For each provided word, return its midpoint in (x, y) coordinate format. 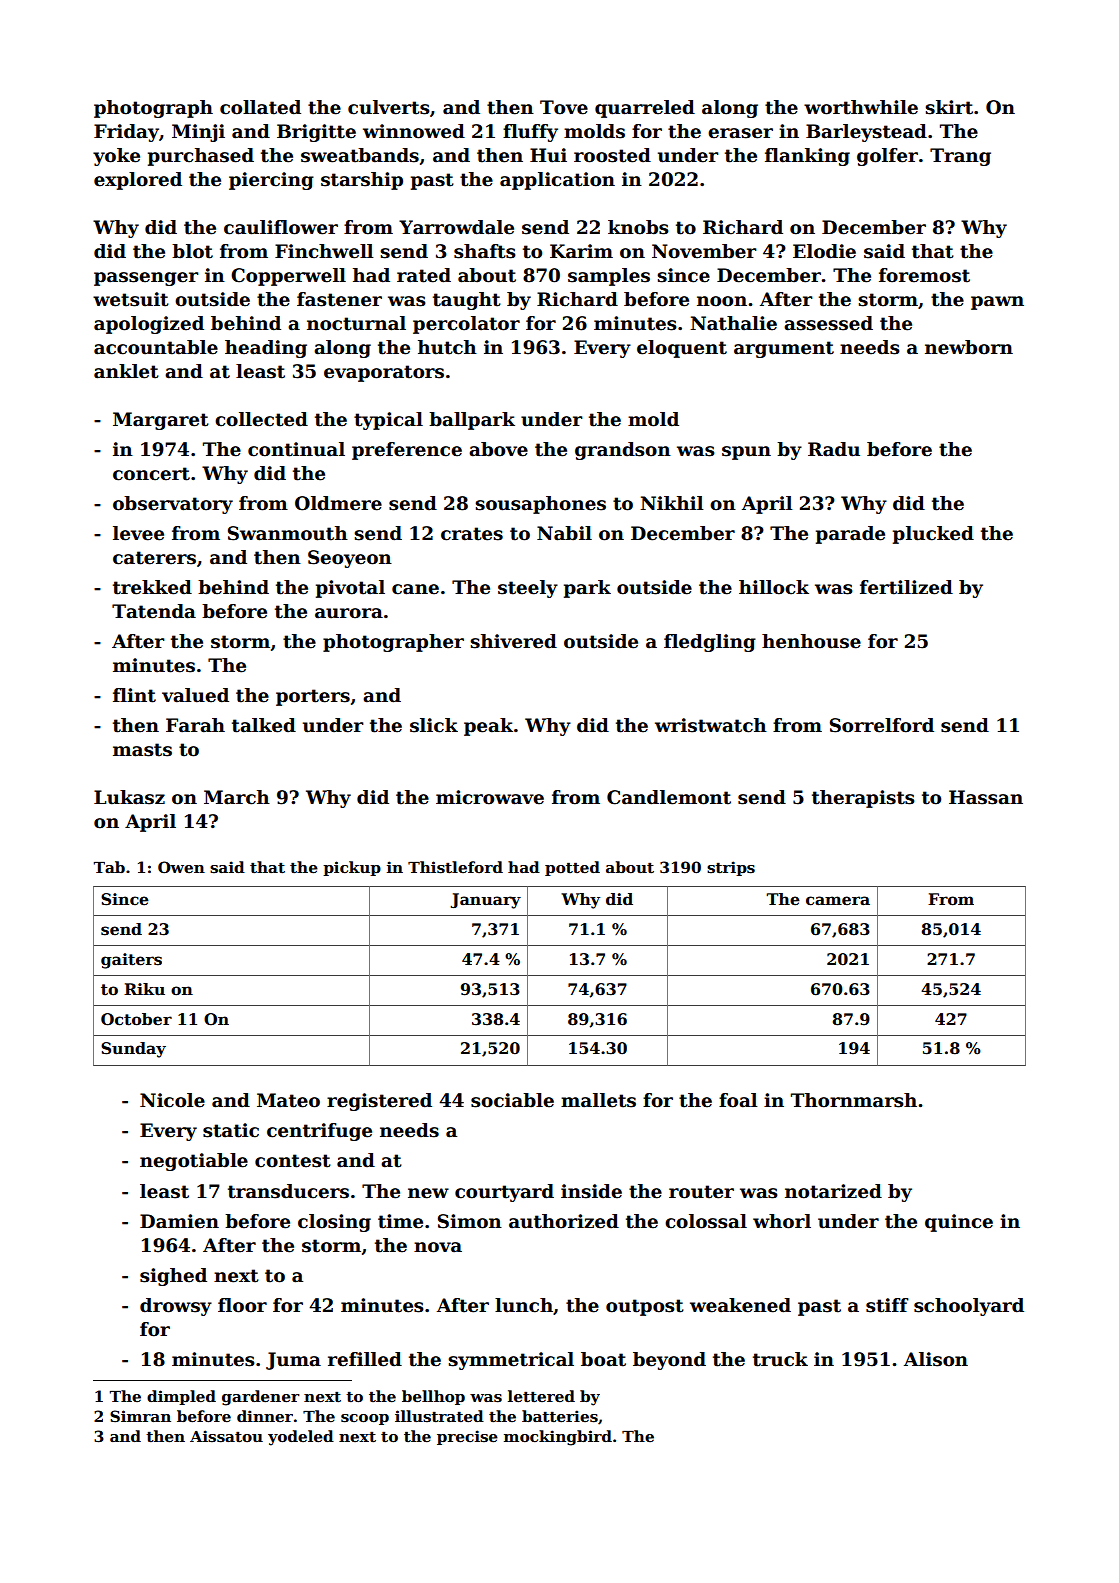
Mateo (288, 1100)
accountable (156, 347)
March (237, 797)
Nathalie (733, 323)
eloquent (682, 349)
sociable (512, 1100)
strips (731, 868)
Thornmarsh (854, 1100)
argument (784, 349)
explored (138, 181)
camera (838, 901)
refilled (365, 1359)
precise (467, 1437)
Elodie (824, 251)
